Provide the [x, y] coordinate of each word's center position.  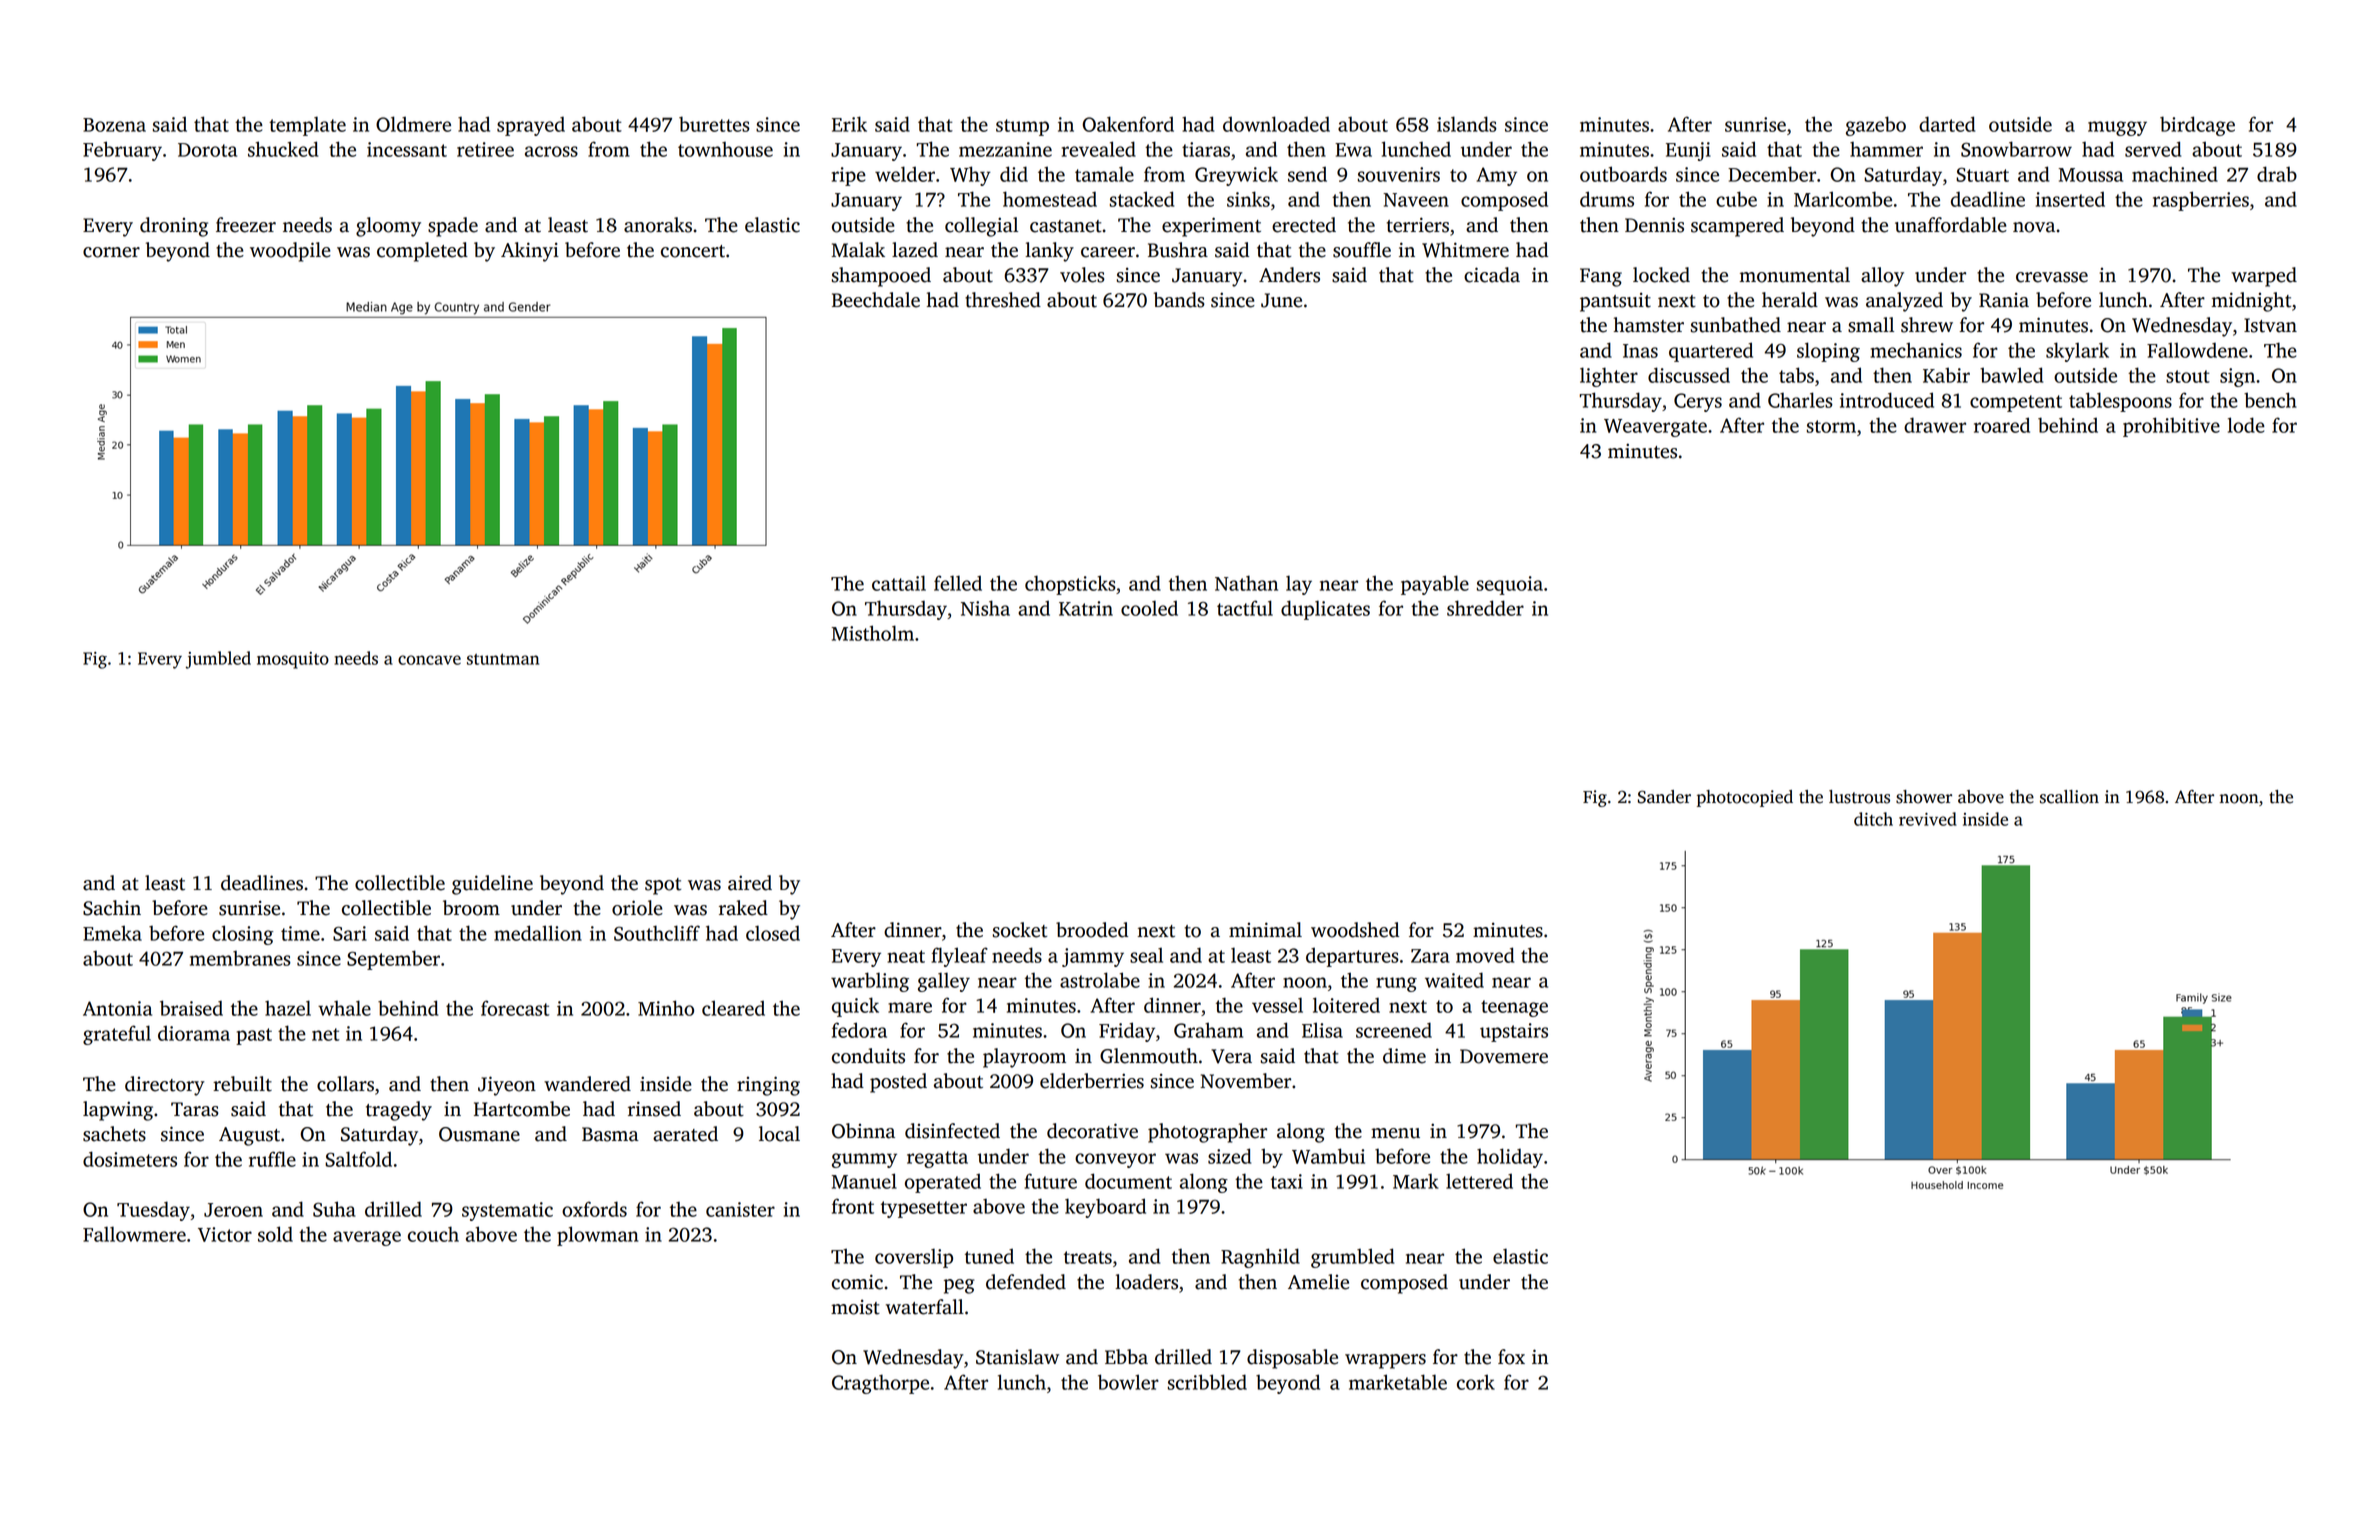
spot [663, 886]
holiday [1510, 1158]
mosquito [293, 660]
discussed [1689, 375]
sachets [114, 1134]
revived [1928, 819]
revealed [1099, 149]
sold [275, 1234]
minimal [1265, 930]
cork [1476, 1382]
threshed [1003, 300]
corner [111, 252]
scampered [1737, 227]
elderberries [1092, 1081]
